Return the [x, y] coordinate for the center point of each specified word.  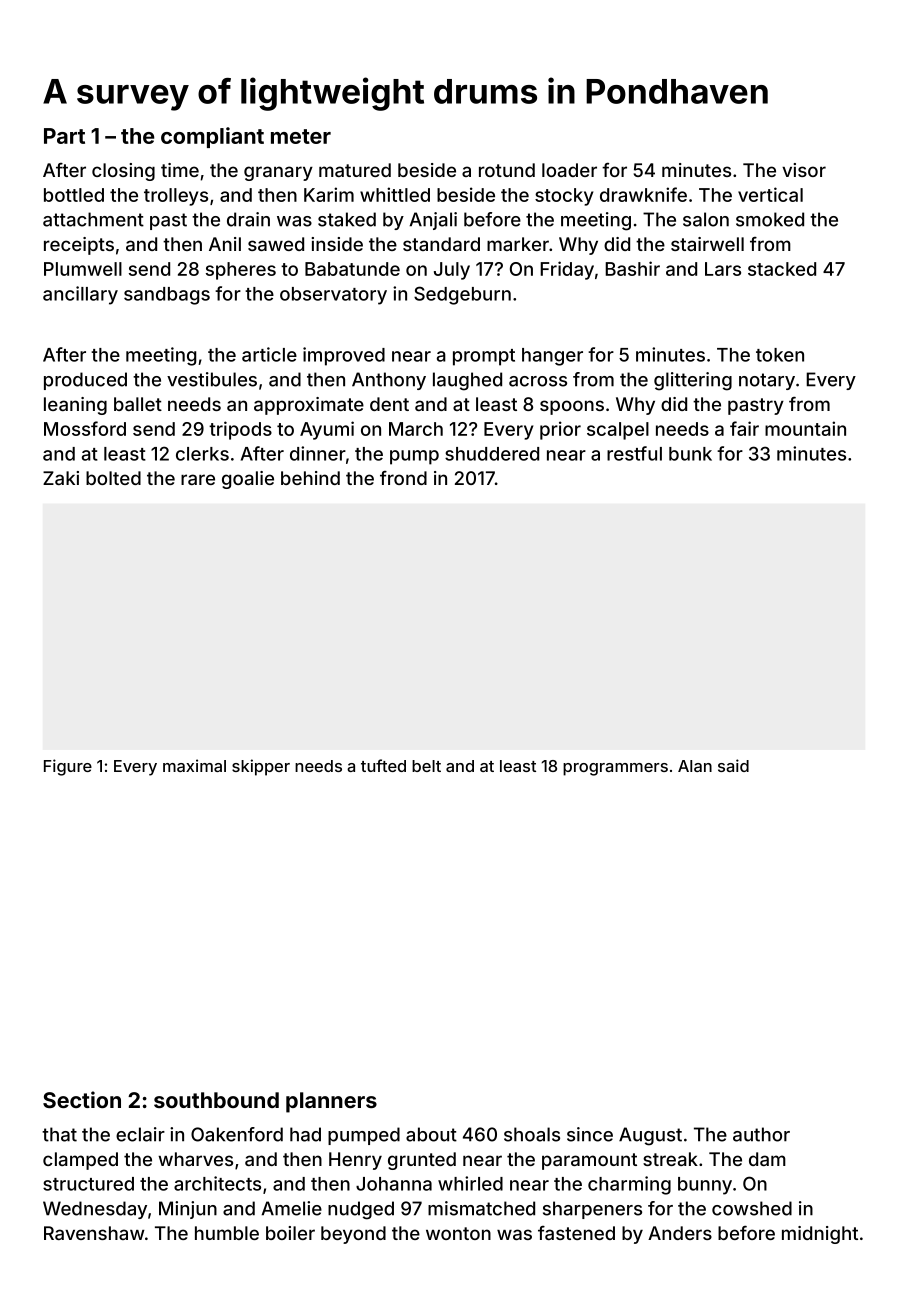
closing [123, 172]
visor [804, 170]
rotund [507, 170]
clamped [80, 1161]
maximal [194, 765]
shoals [532, 1134]
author [761, 1134]
